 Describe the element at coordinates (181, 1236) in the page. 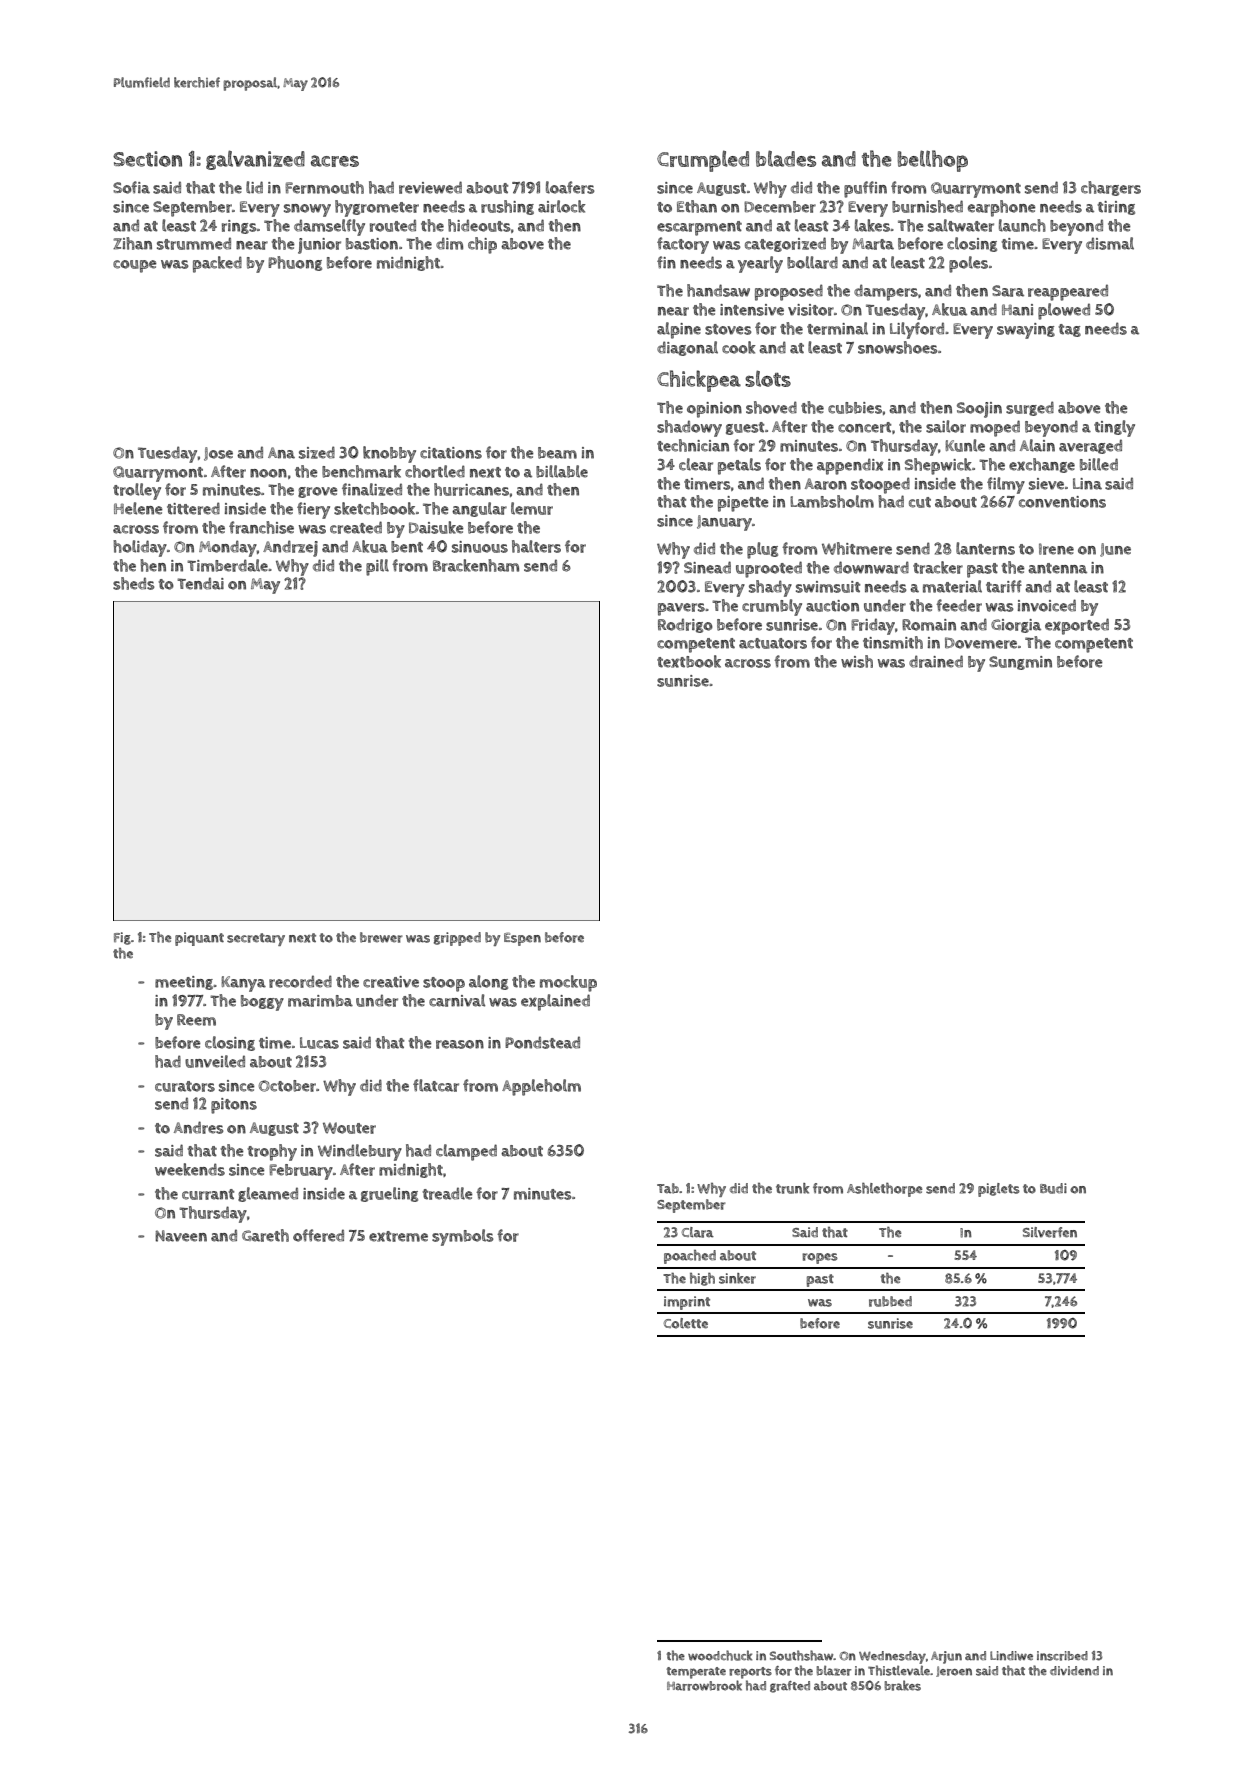

I see `Naveen` at that location.
